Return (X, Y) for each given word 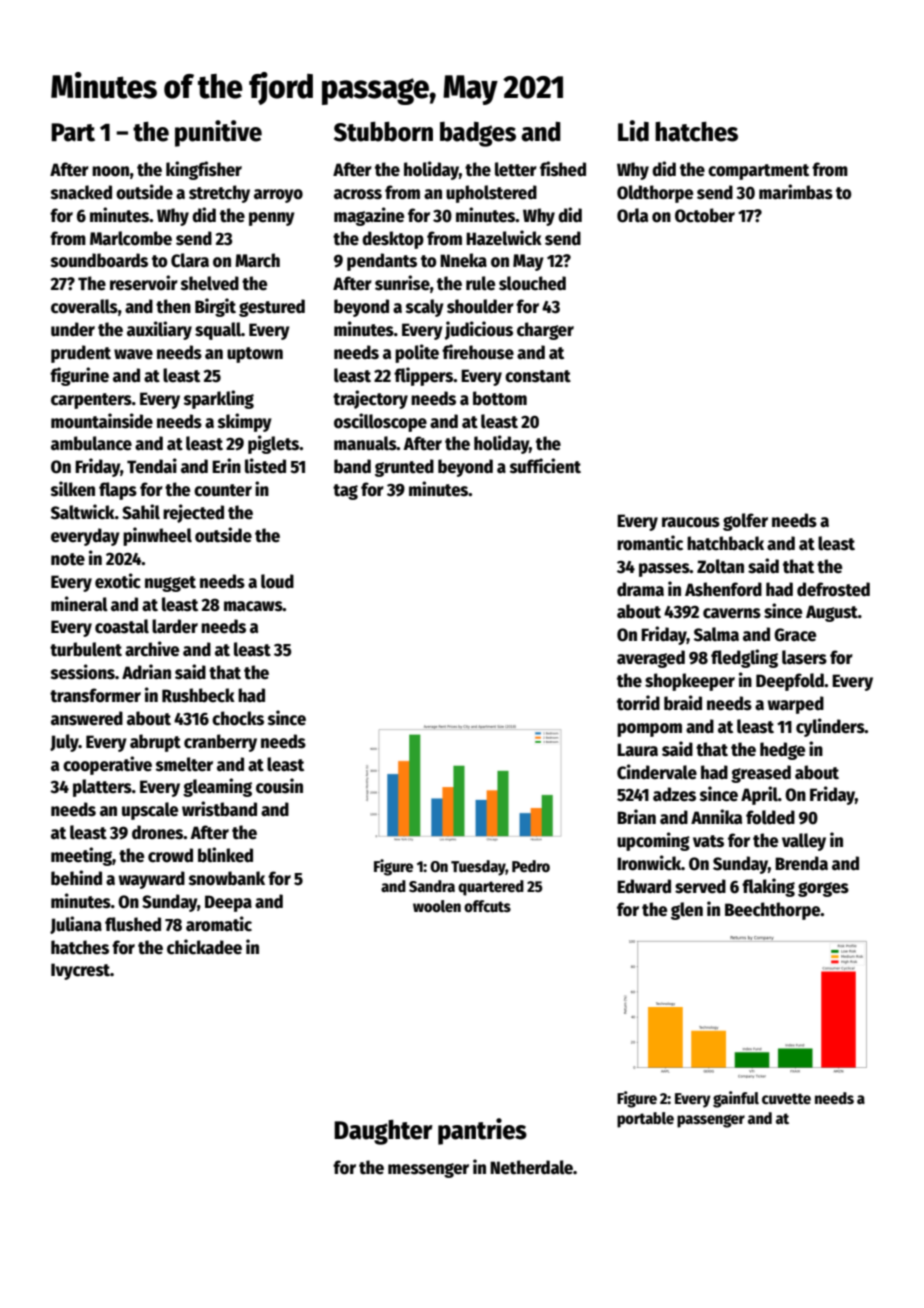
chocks (238, 718)
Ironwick (649, 863)
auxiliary (159, 330)
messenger (428, 1170)
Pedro (531, 866)
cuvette (786, 1099)
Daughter (383, 1132)
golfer (745, 522)
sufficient (545, 466)
